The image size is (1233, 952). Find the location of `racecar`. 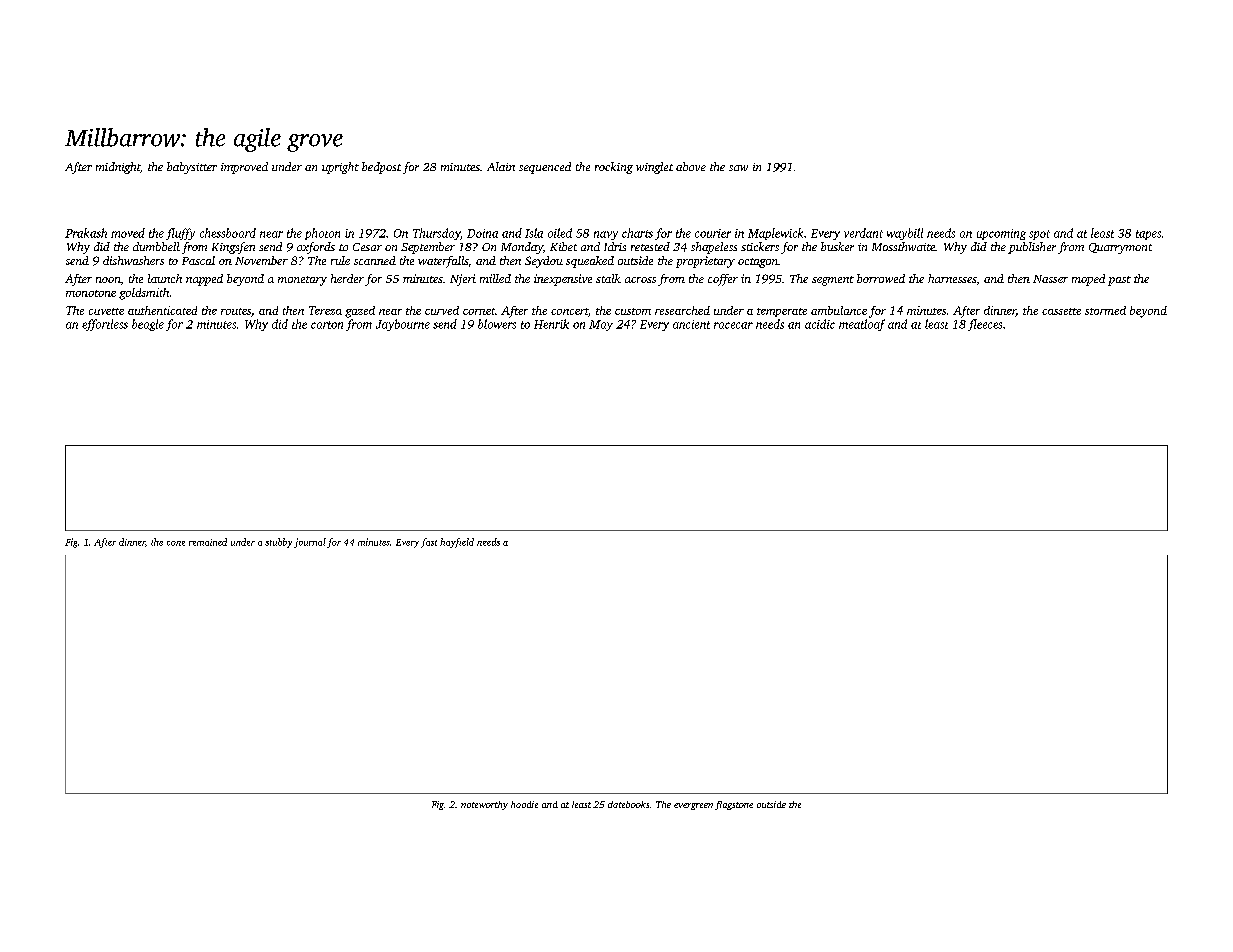

racecar is located at coordinates (733, 325).
